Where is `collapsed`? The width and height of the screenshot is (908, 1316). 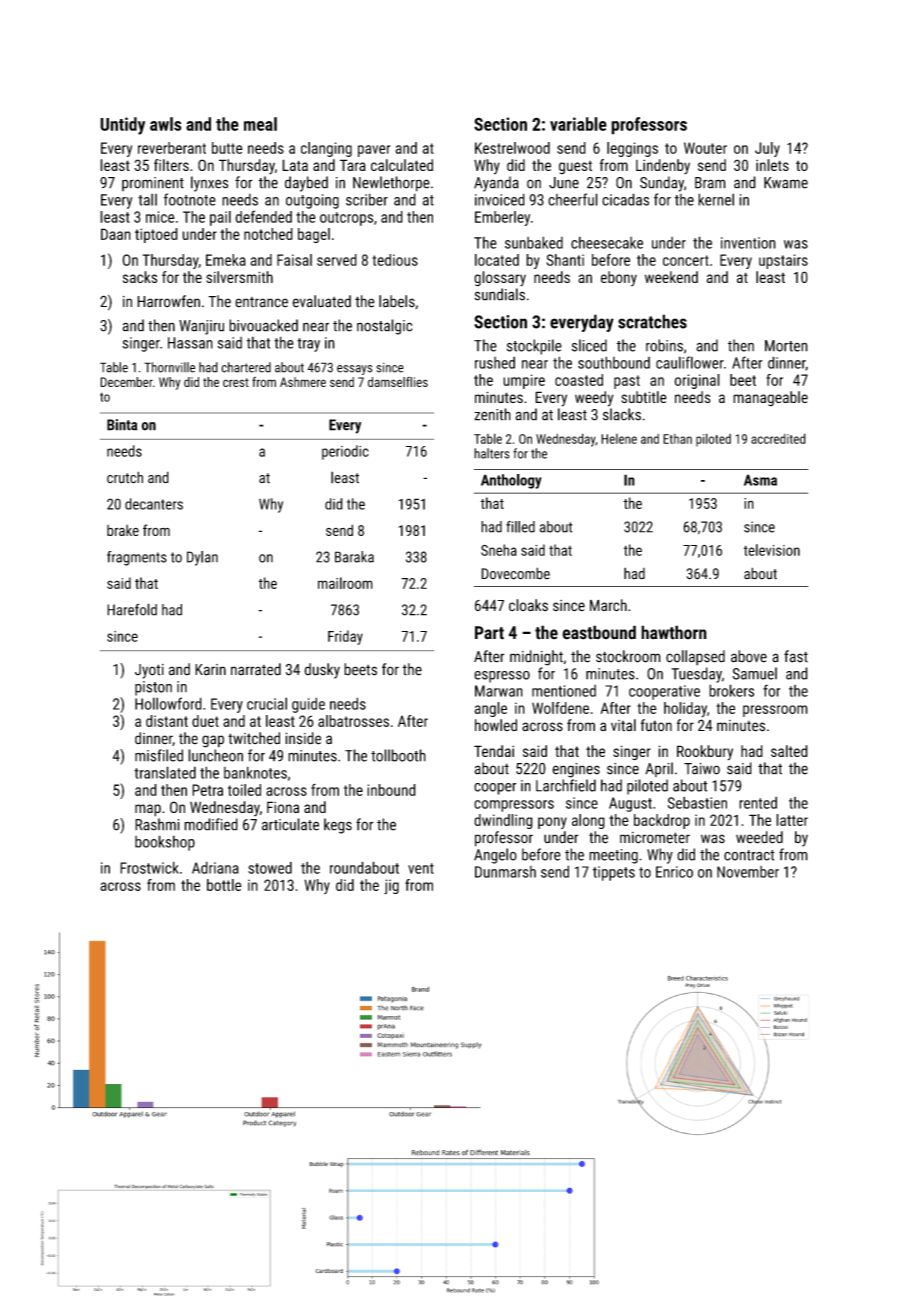 collapsed is located at coordinates (695, 658).
